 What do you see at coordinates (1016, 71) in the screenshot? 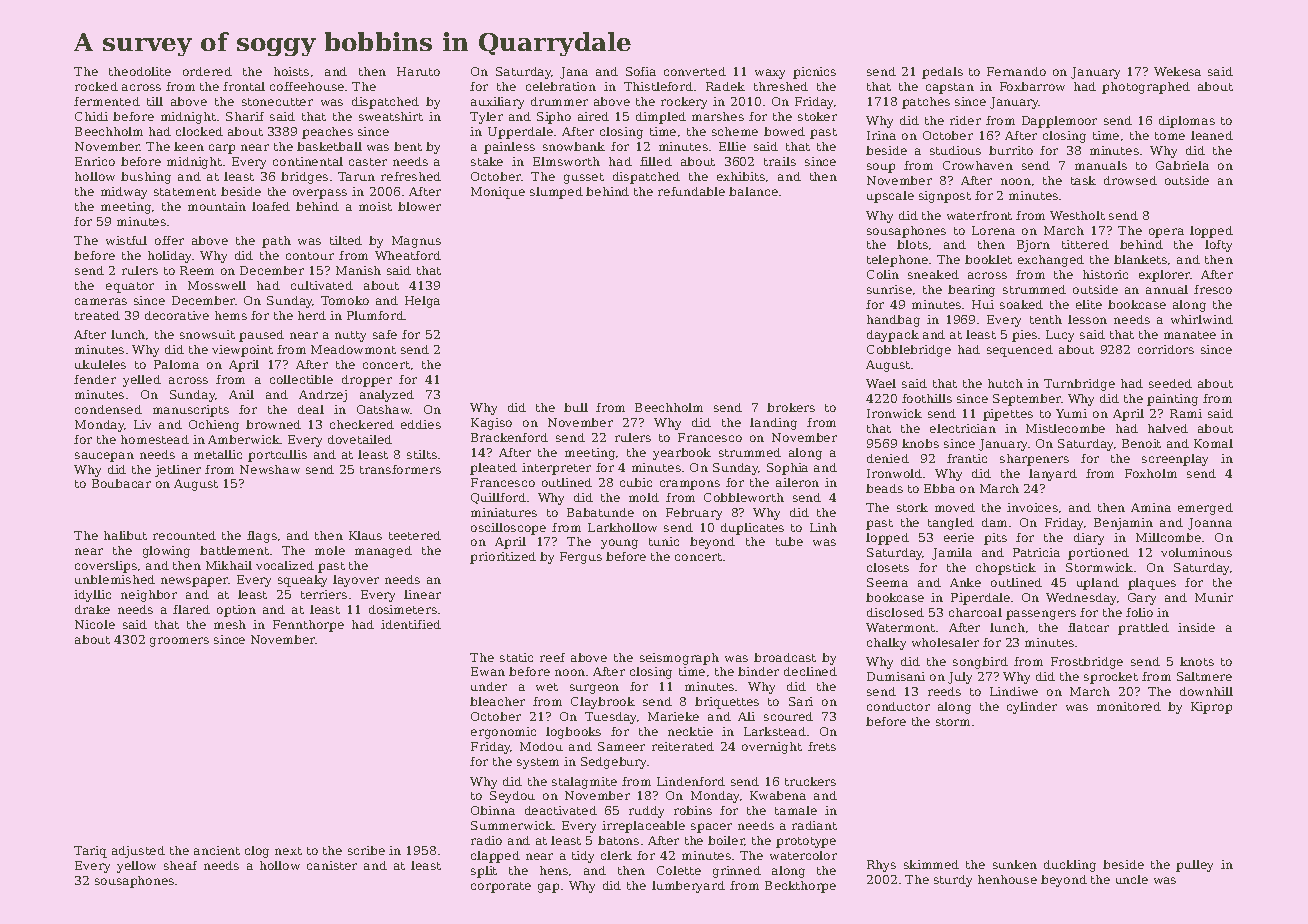
I see `Fernando` at bounding box center [1016, 71].
